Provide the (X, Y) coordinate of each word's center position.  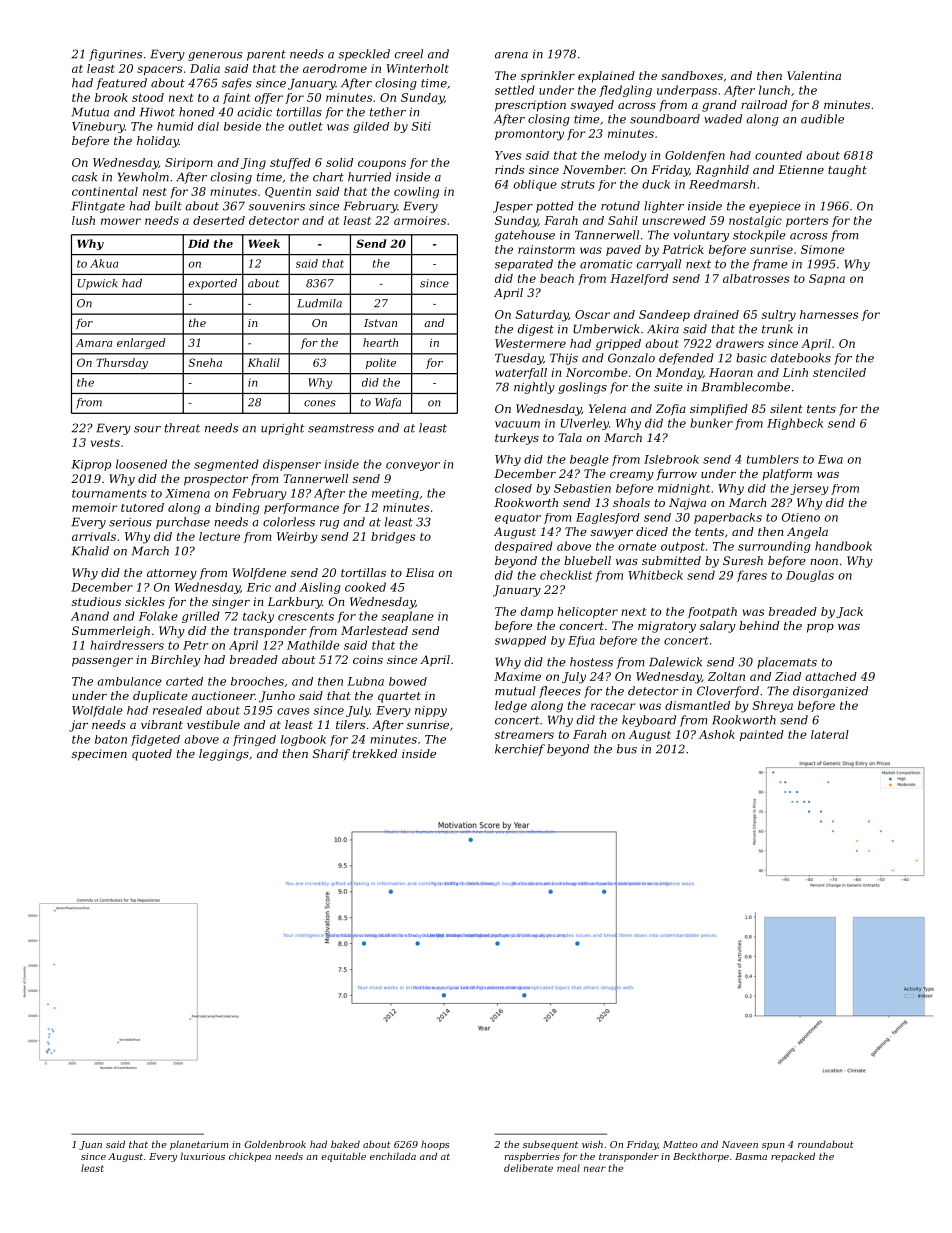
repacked (793, 1157)
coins (368, 659)
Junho (277, 697)
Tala (570, 437)
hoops (435, 1145)
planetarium (199, 1145)
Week (264, 243)
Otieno (801, 517)
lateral (830, 734)
